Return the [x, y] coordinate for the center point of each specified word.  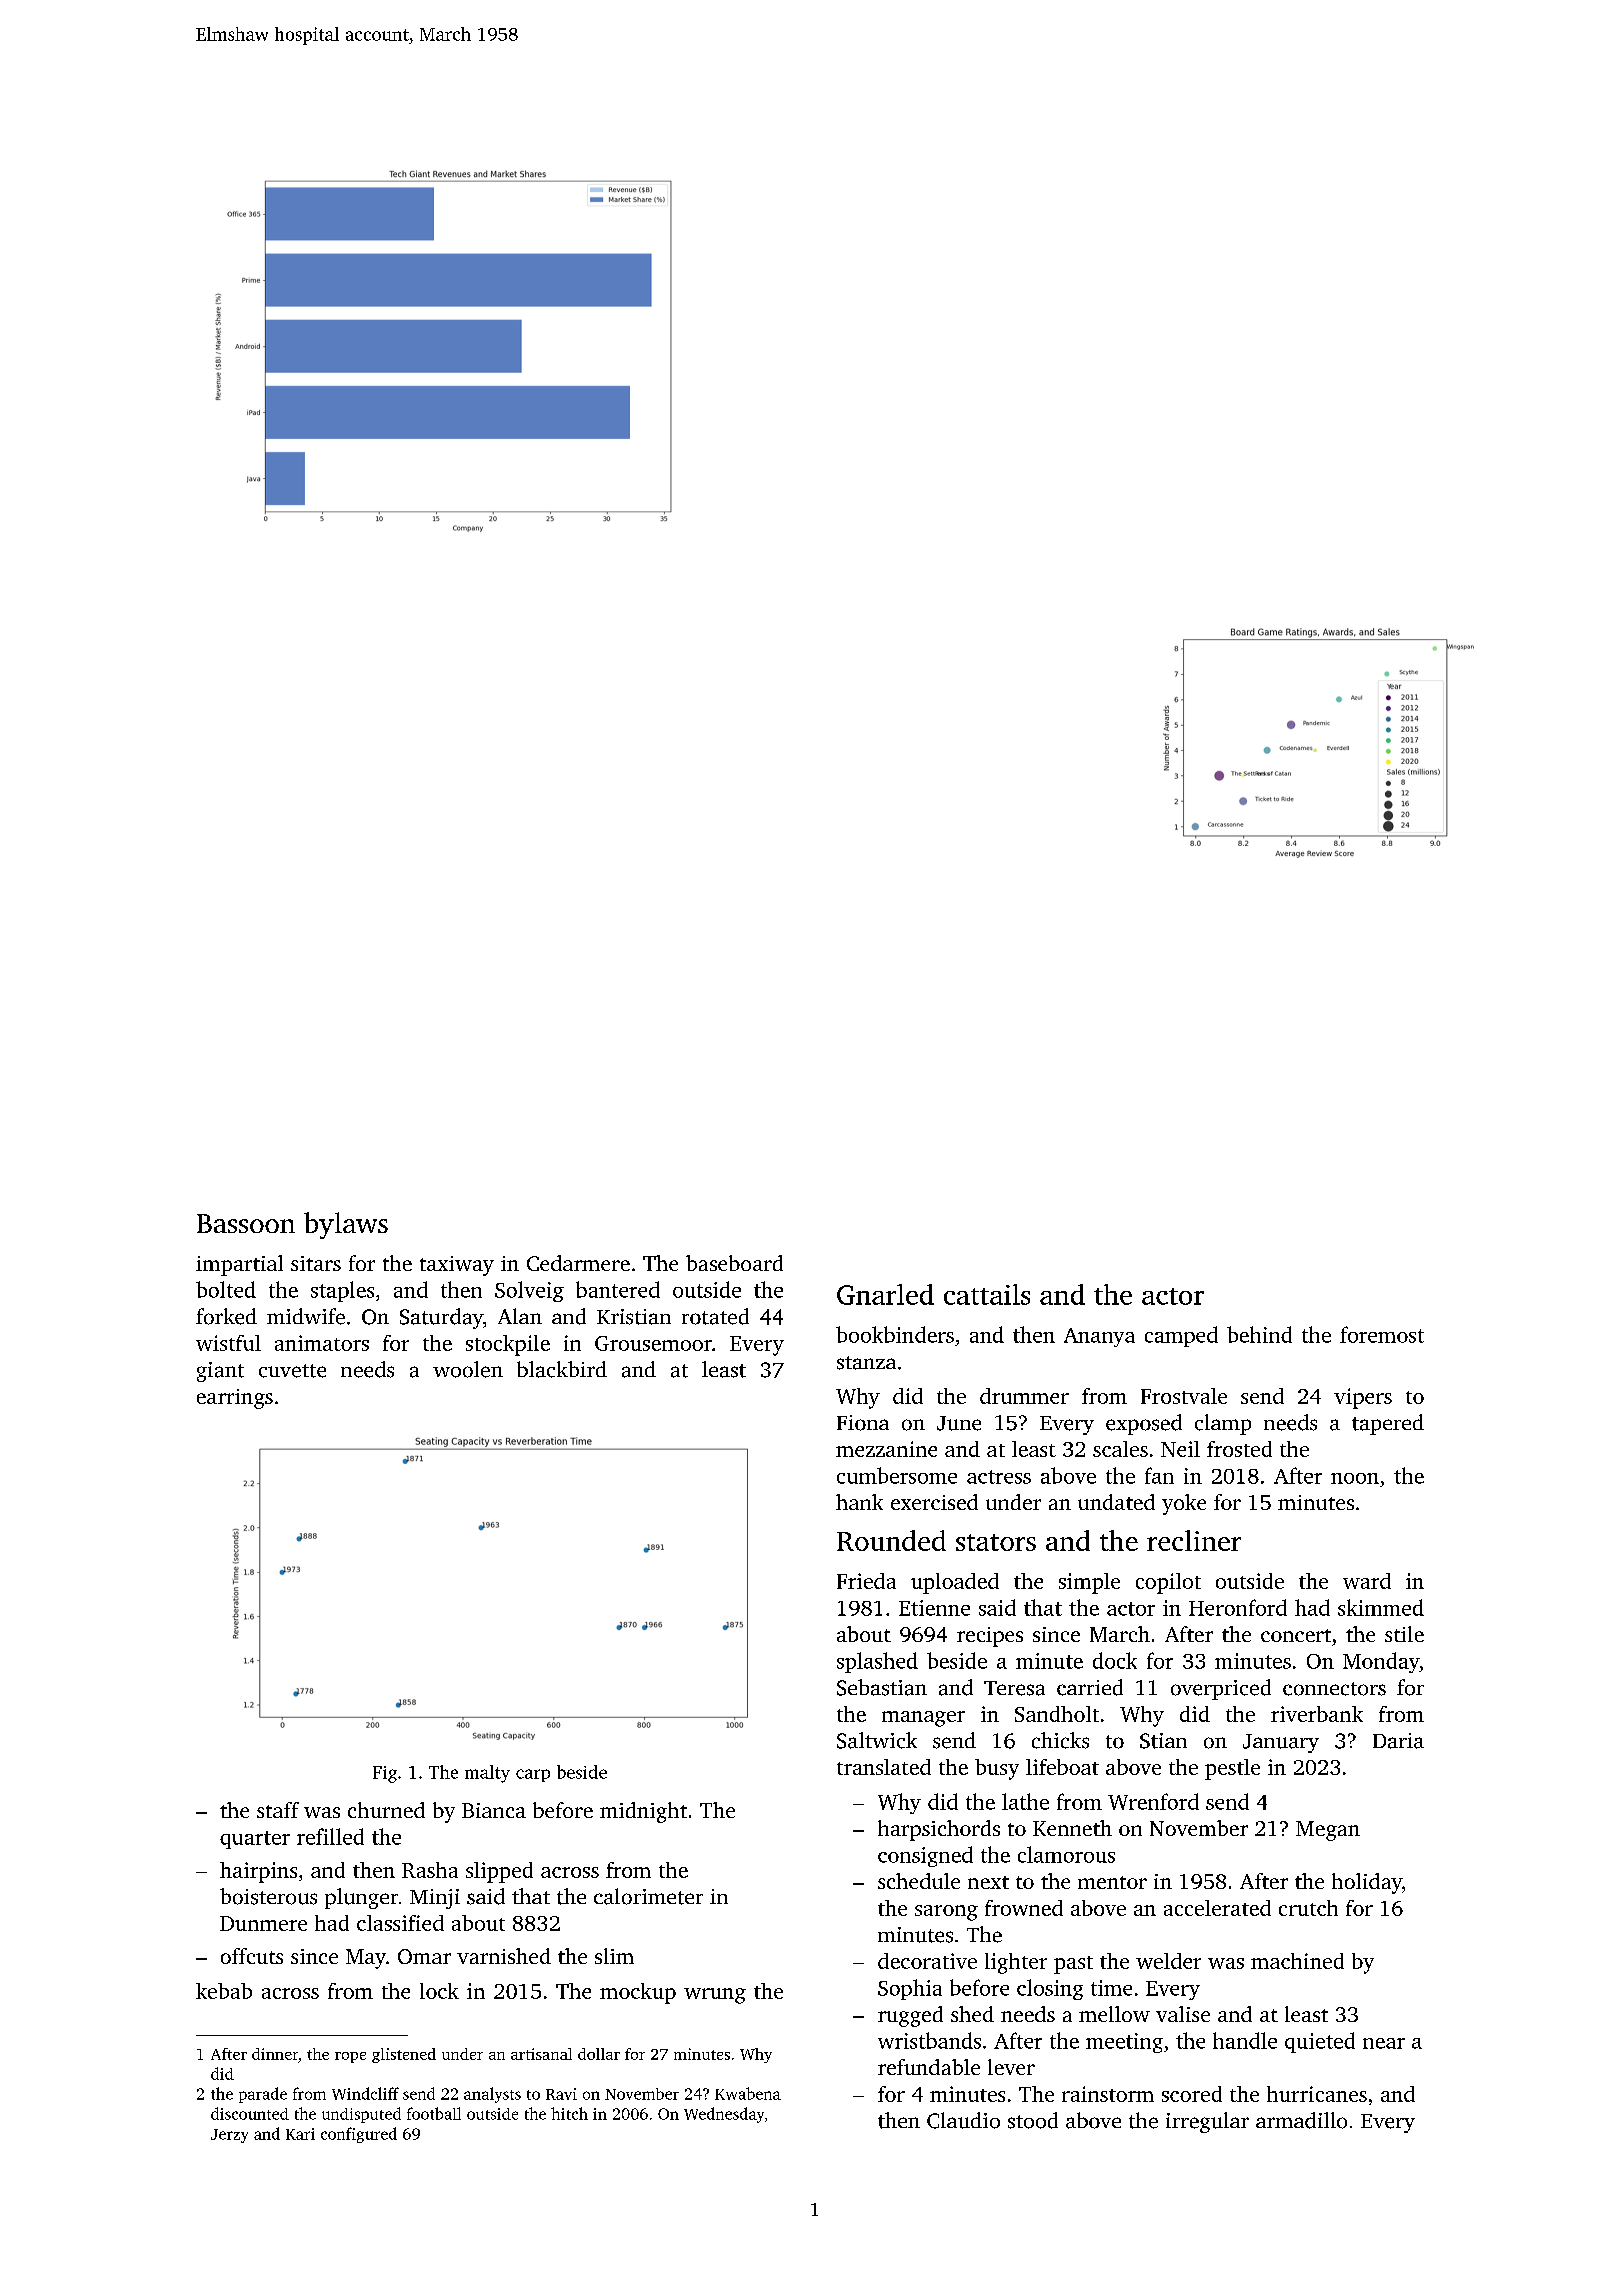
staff [278, 1810]
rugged [910, 2016]
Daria [1398, 1741]
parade [263, 2095]
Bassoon [246, 1223]
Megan [1328, 1831]
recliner [1194, 1540]
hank [859, 1502]
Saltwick [877, 1740]
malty [487, 1774]
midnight [643, 1812]
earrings [235, 1399]
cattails [987, 1294]
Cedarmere [578, 1263]
